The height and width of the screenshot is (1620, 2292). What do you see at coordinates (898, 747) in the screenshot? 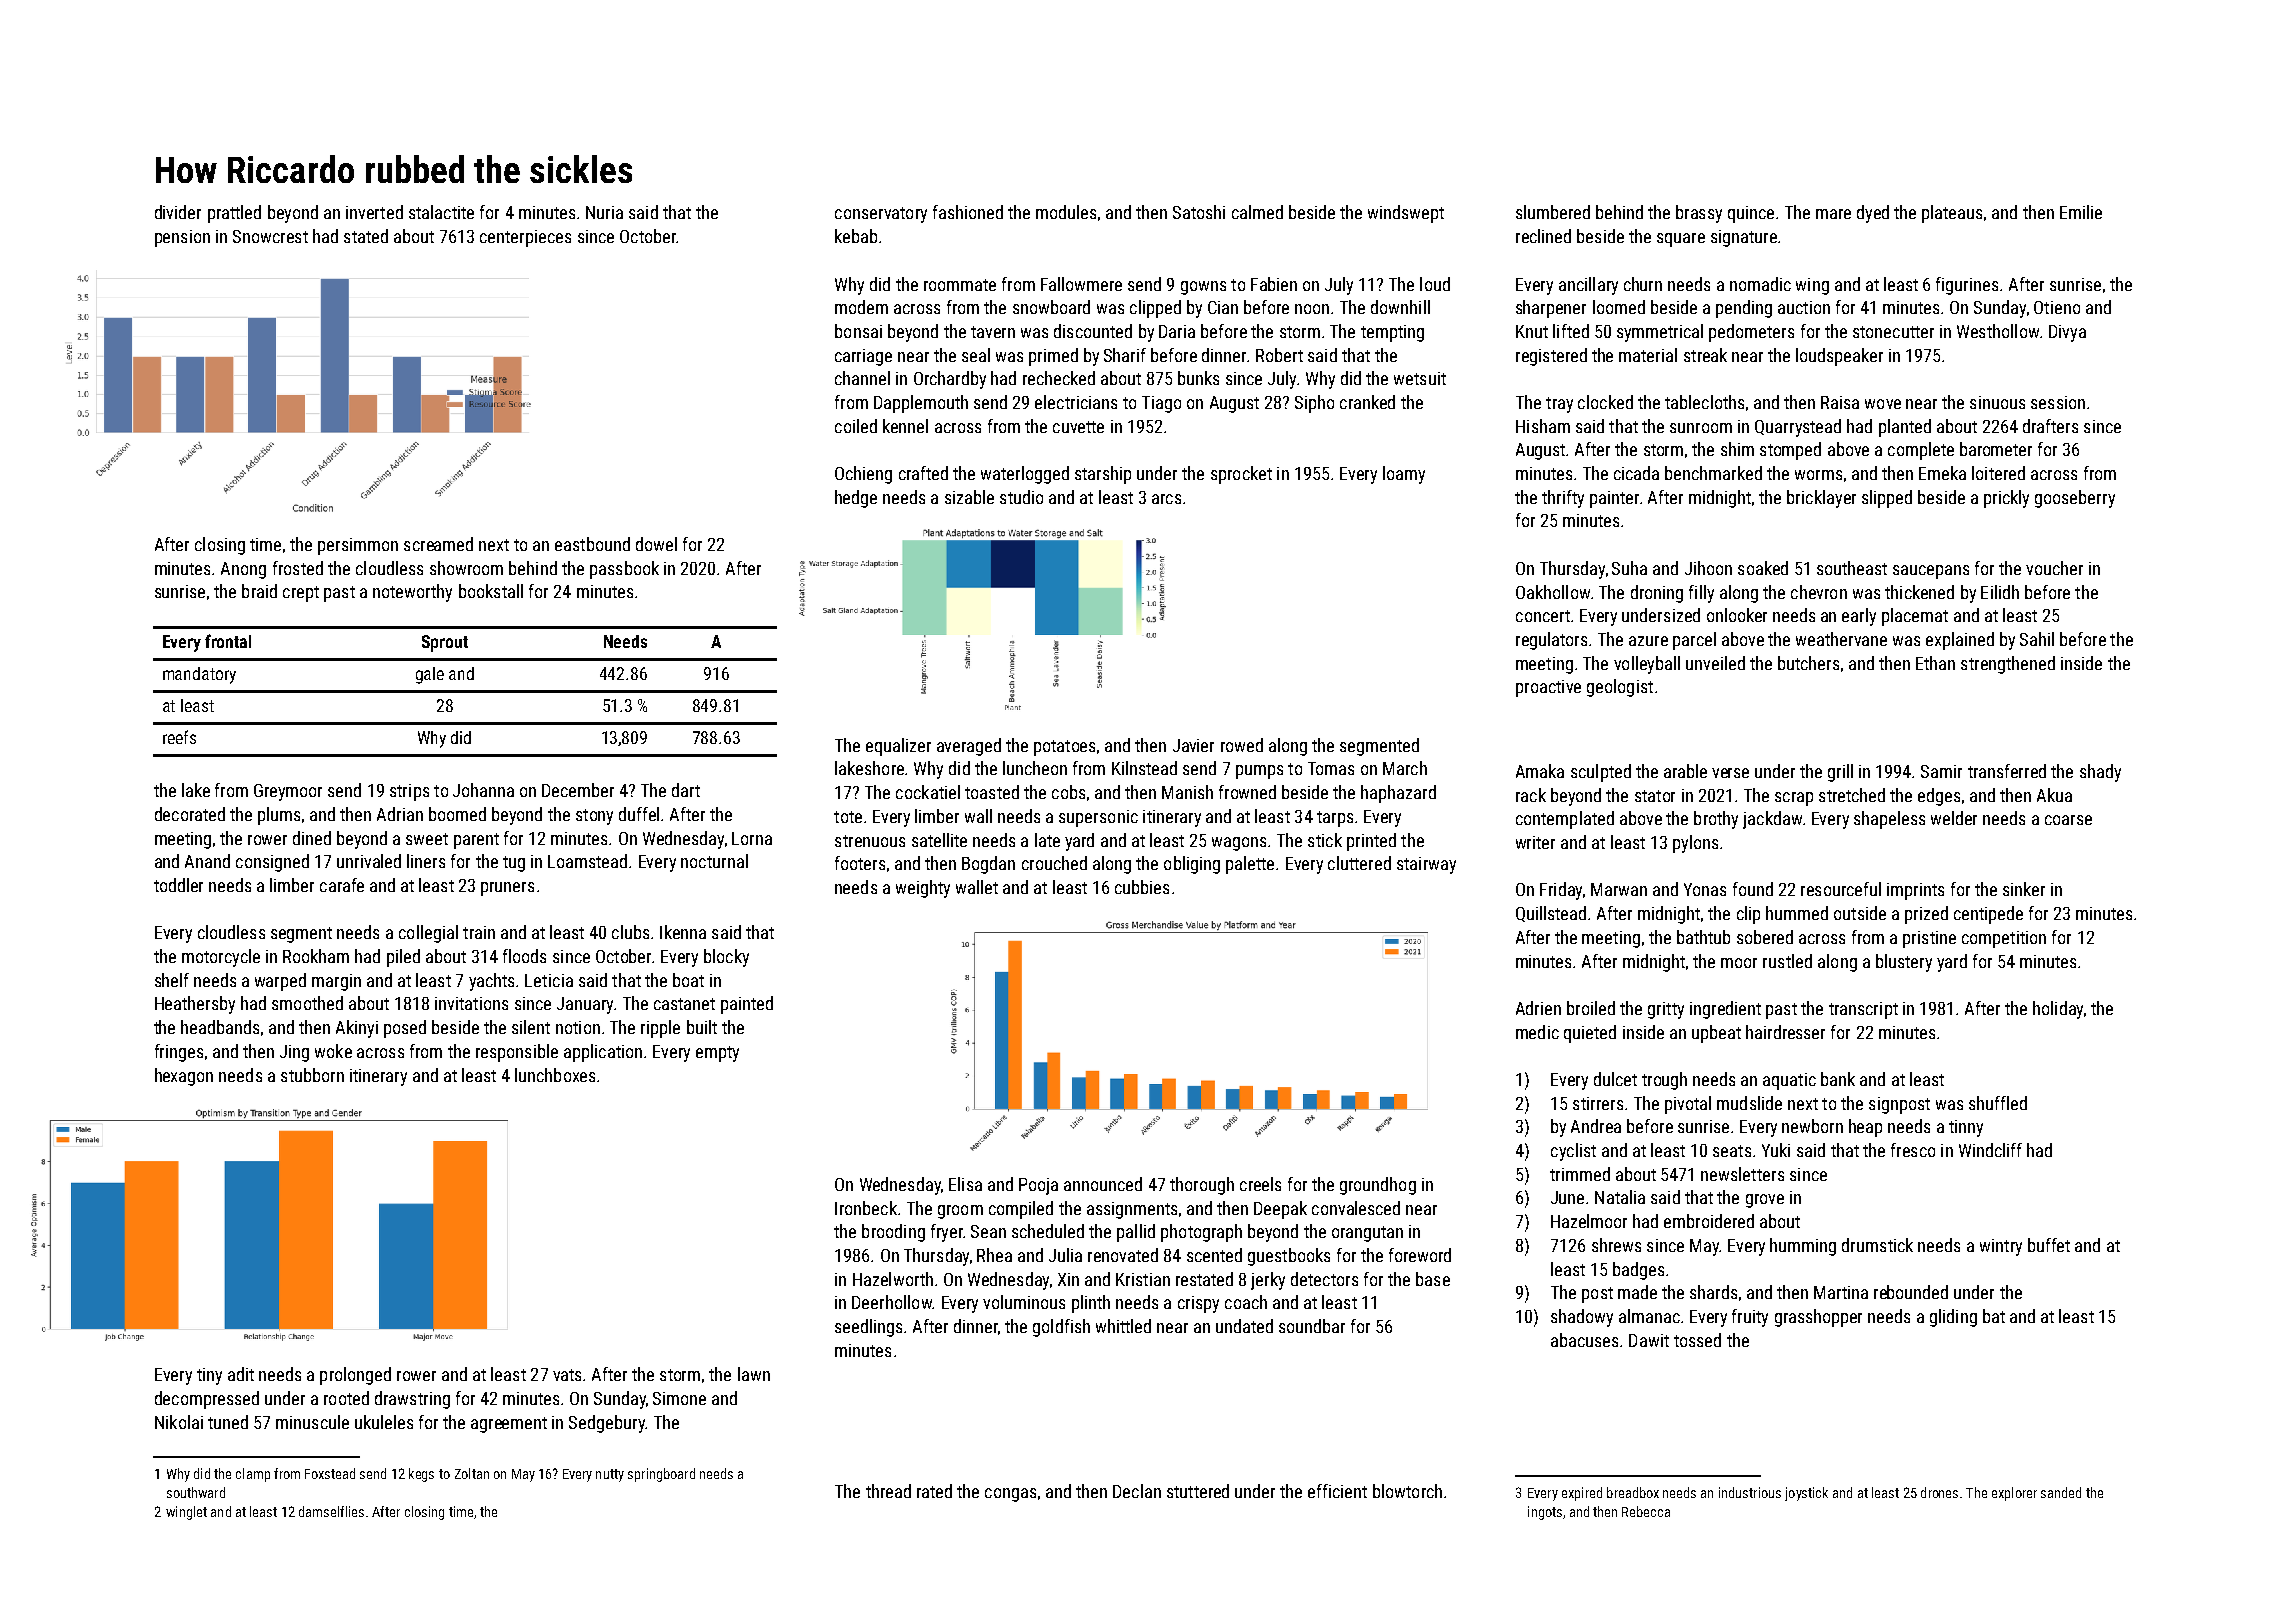
I see `equalizer` at bounding box center [898, 747].
